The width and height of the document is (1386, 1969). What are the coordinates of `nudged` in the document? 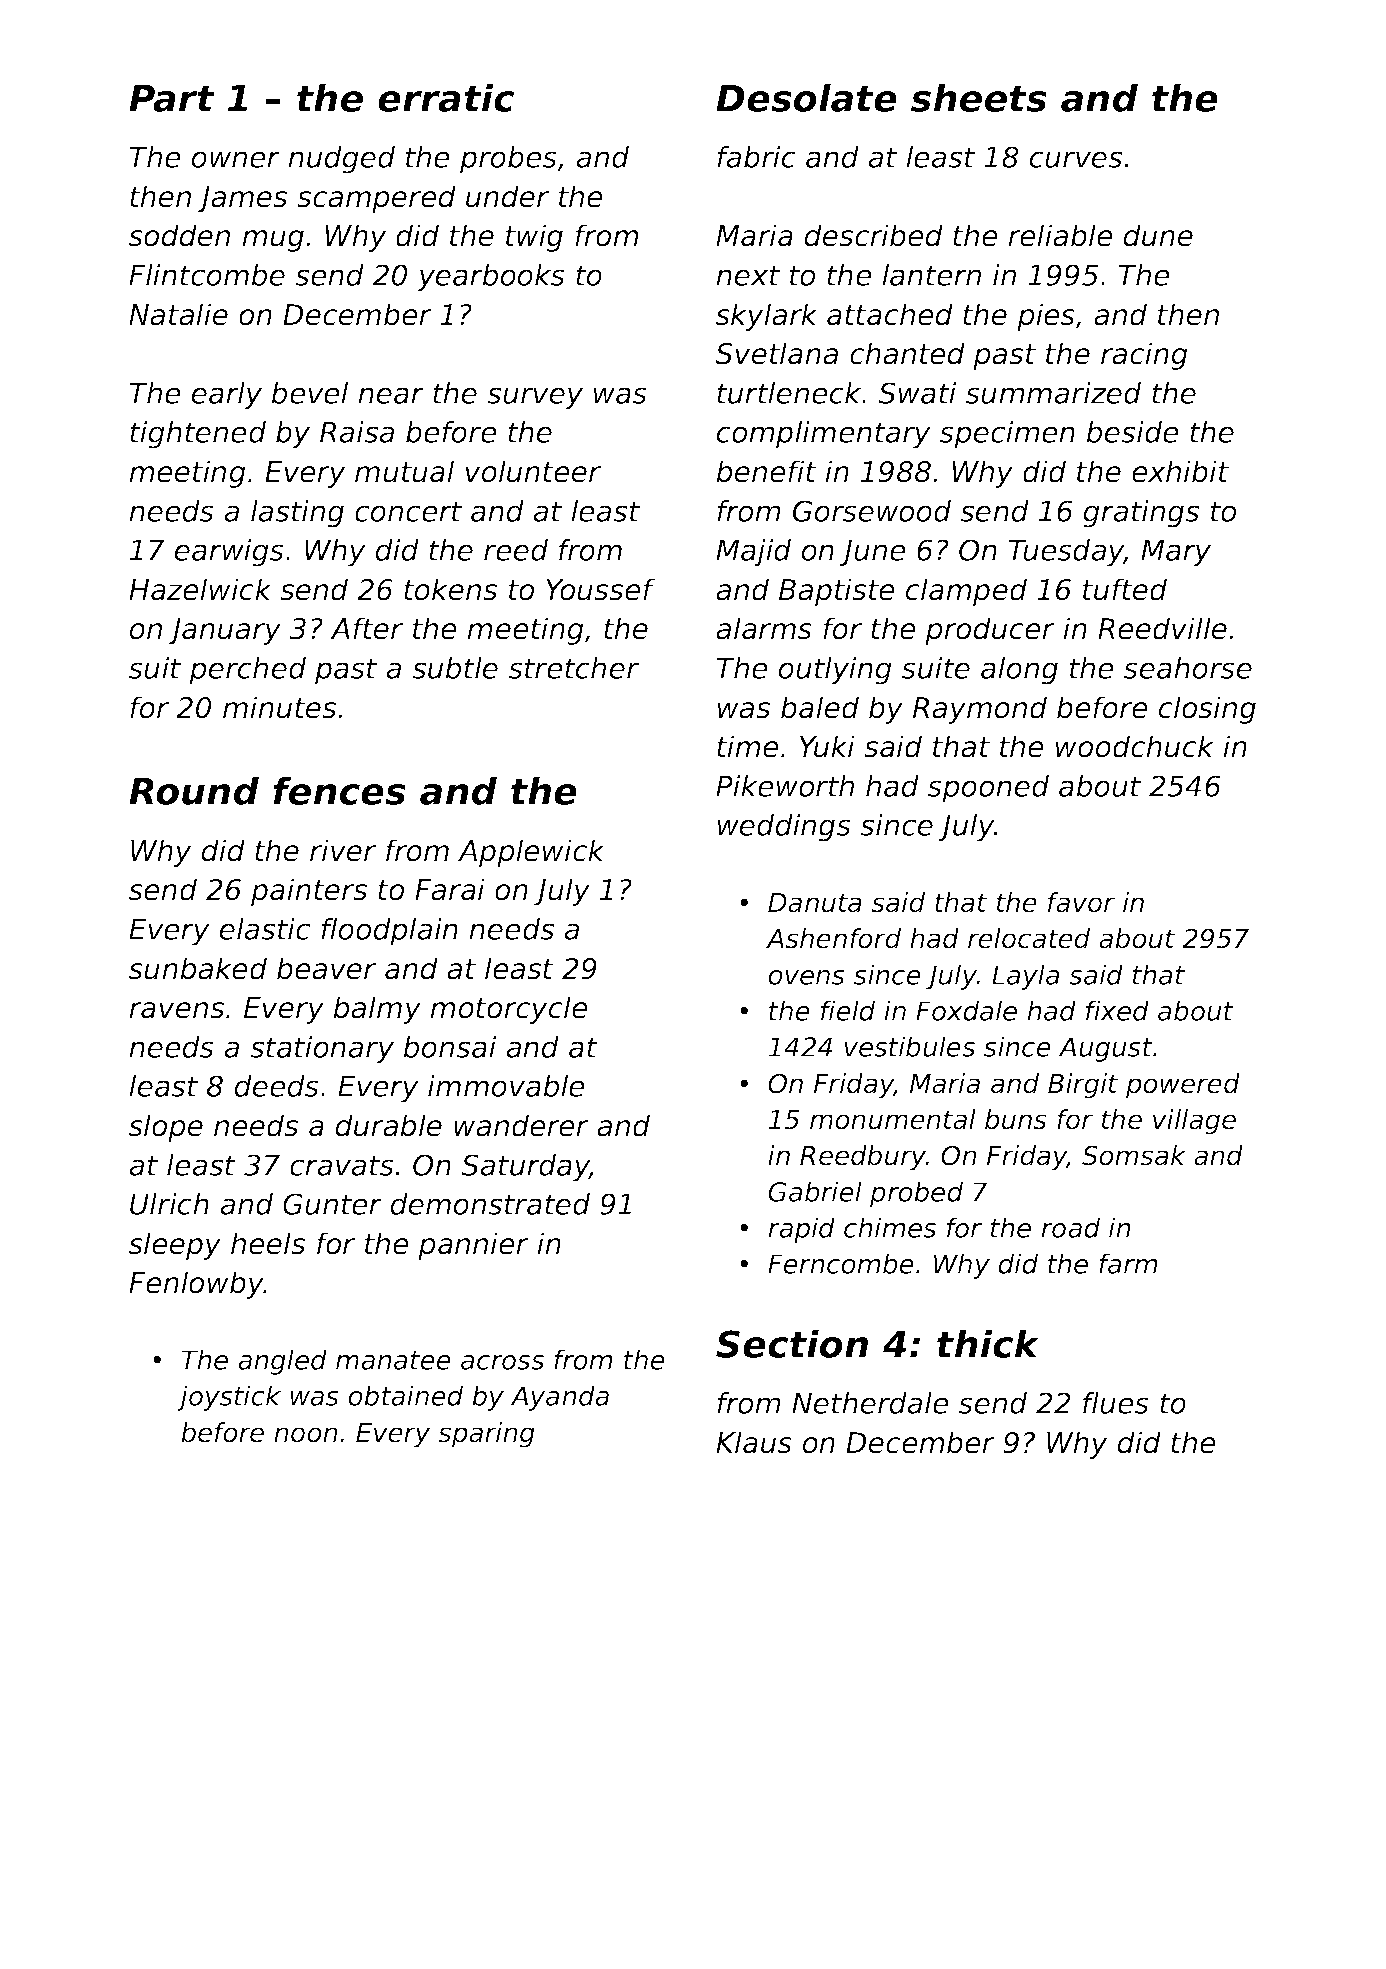 It's located at (341, 160).
